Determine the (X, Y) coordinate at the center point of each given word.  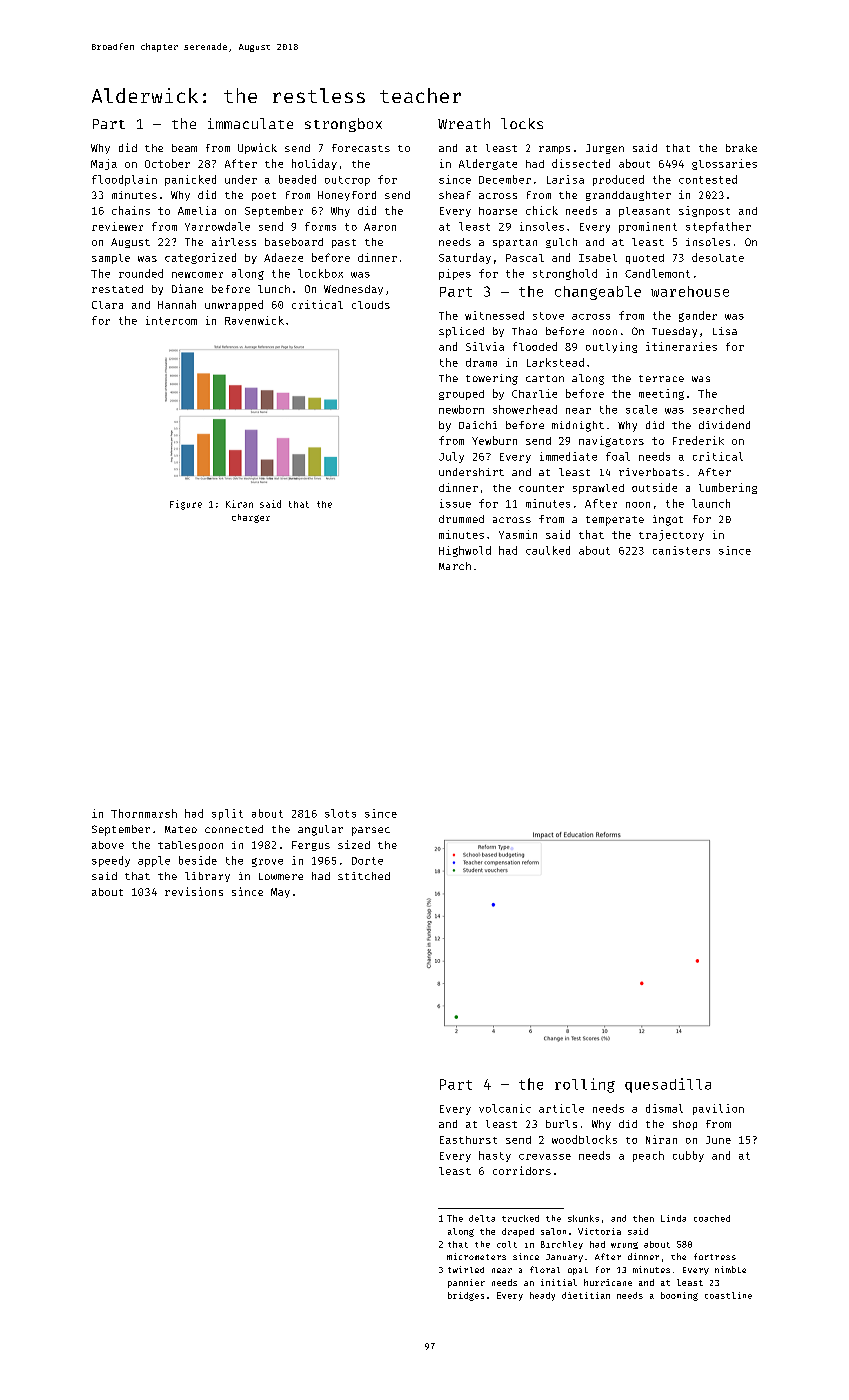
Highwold (465, 551)
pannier (466, 1283)
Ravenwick (254, 320)
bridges (466, 1296)
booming (679, 1296)
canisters (681, 550)
